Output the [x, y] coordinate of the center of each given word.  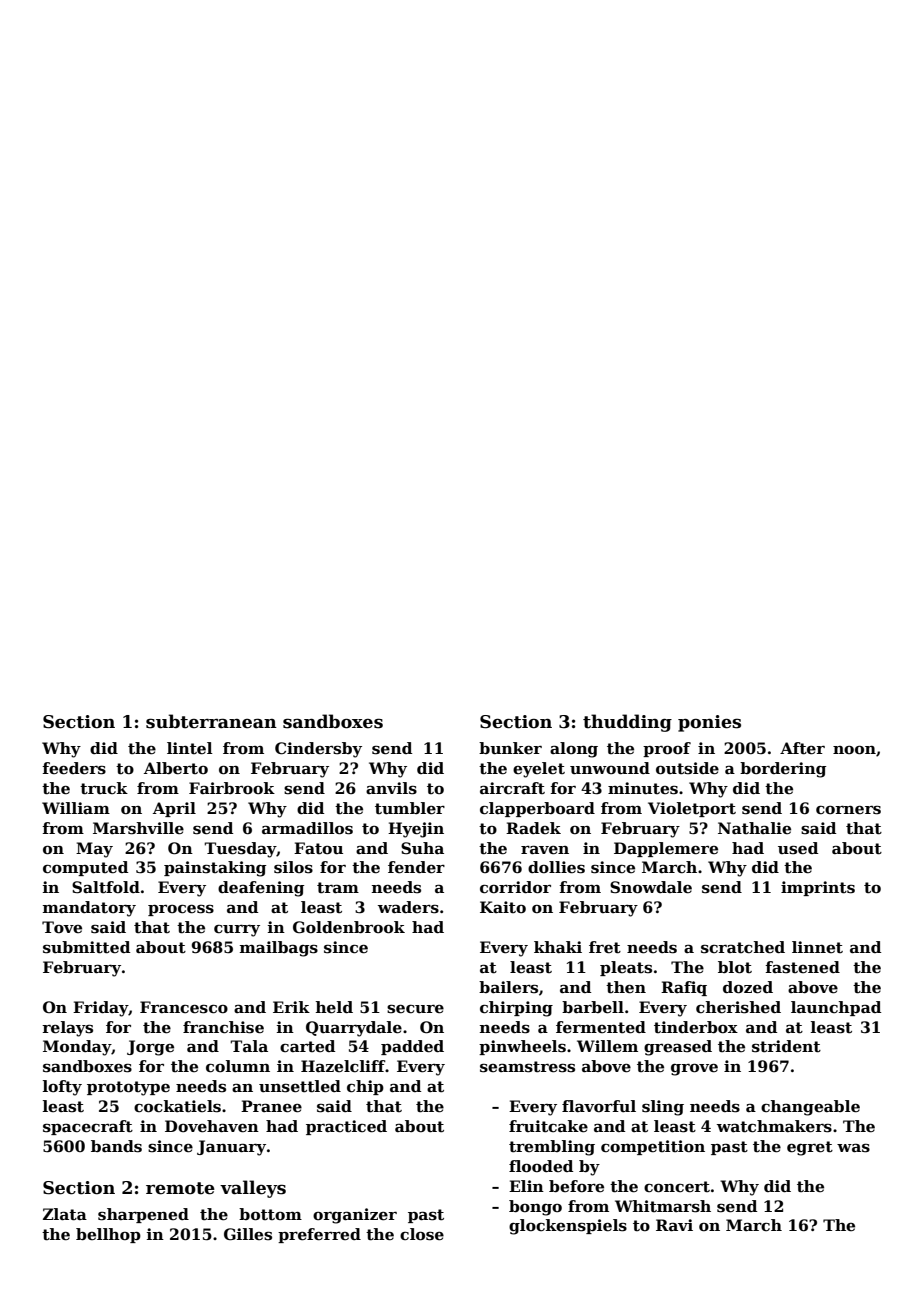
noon [854, 750]
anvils [391, 788]
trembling [552, 1148]
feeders [74, 768]
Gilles [248, 1234]
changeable [810, 1108]
